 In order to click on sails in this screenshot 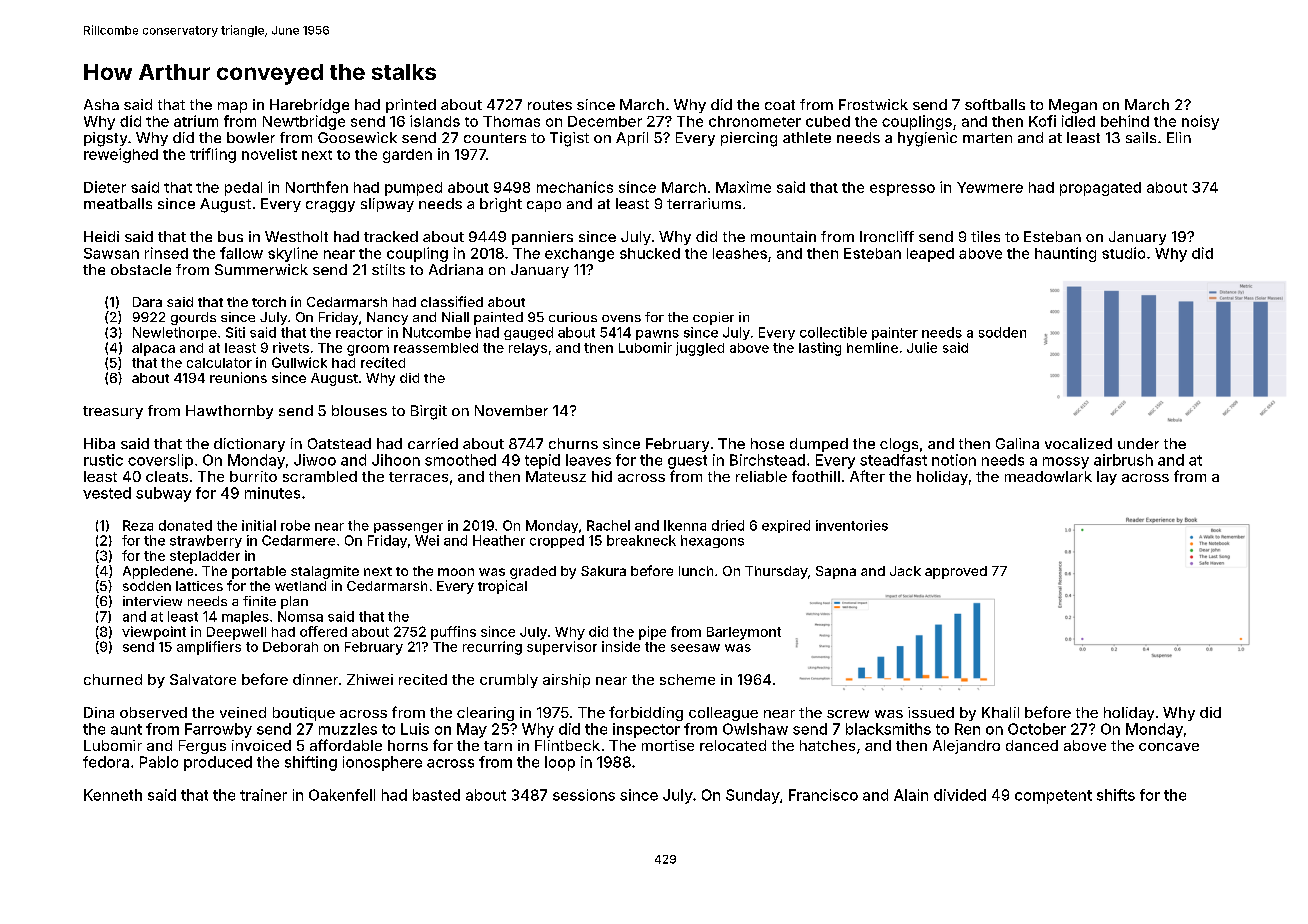, I will do `click(1141, 137)`.
